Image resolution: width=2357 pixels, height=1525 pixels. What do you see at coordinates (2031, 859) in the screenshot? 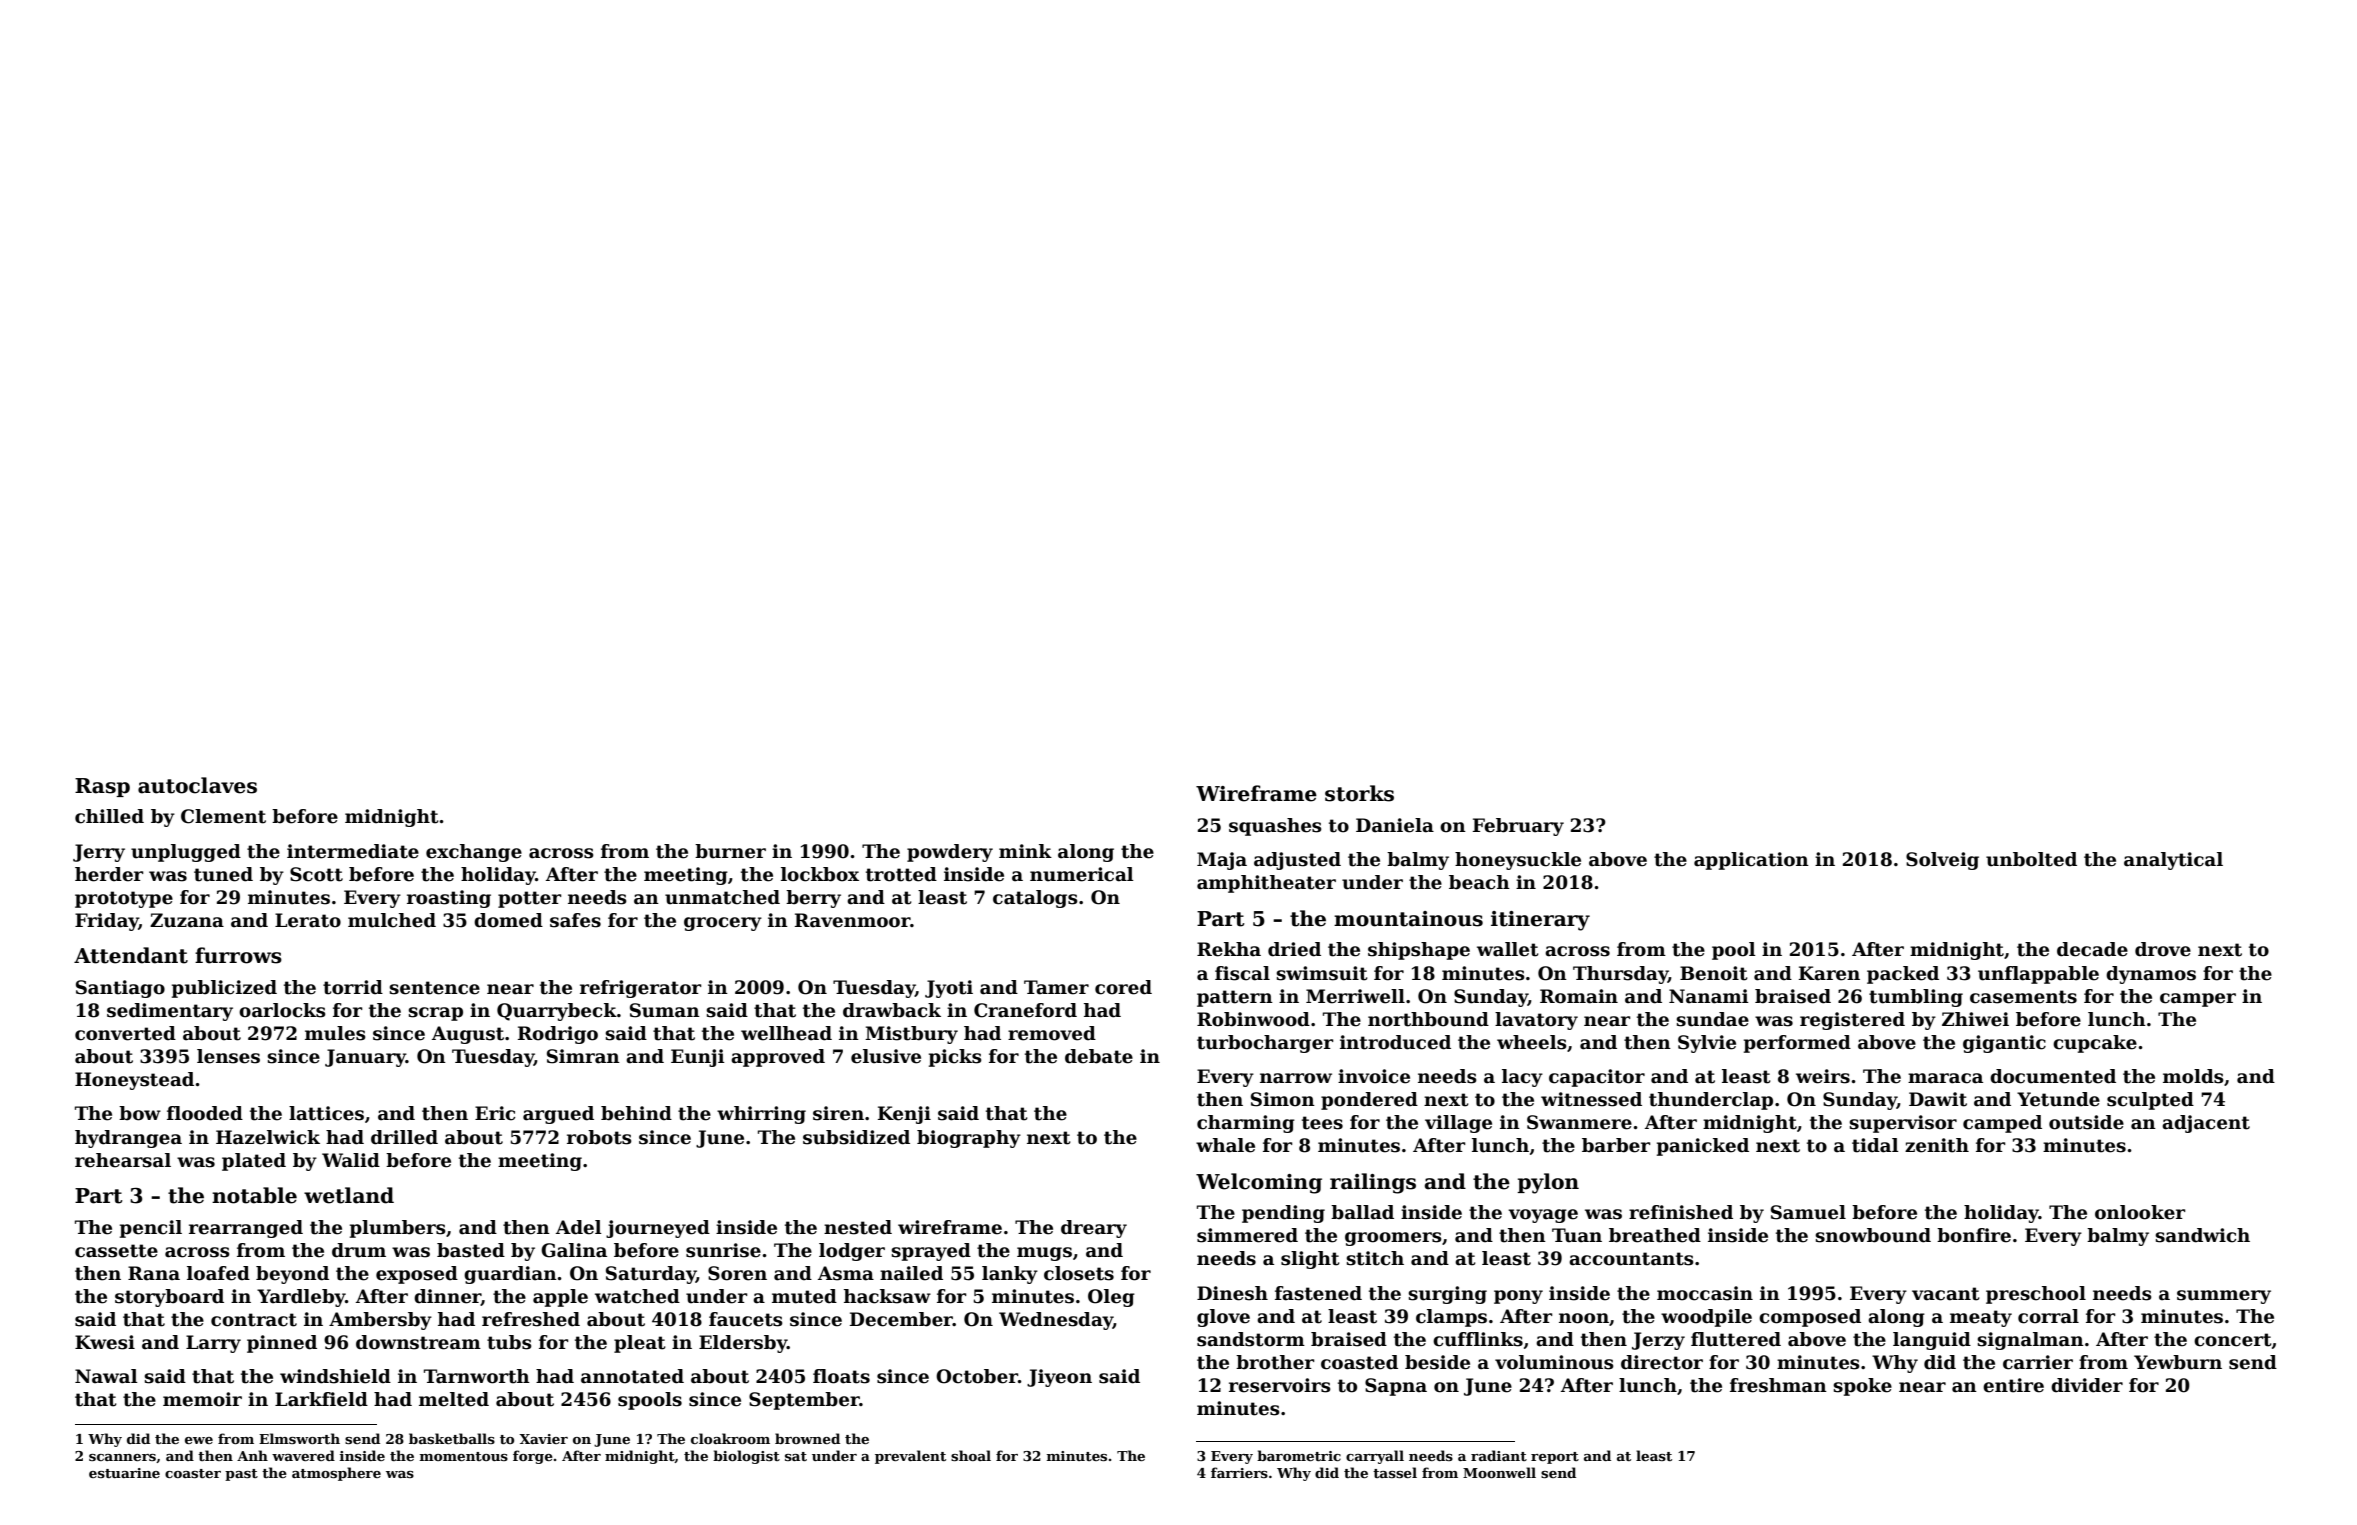
I see `unbolted` at bounding box center [2031, 859].
